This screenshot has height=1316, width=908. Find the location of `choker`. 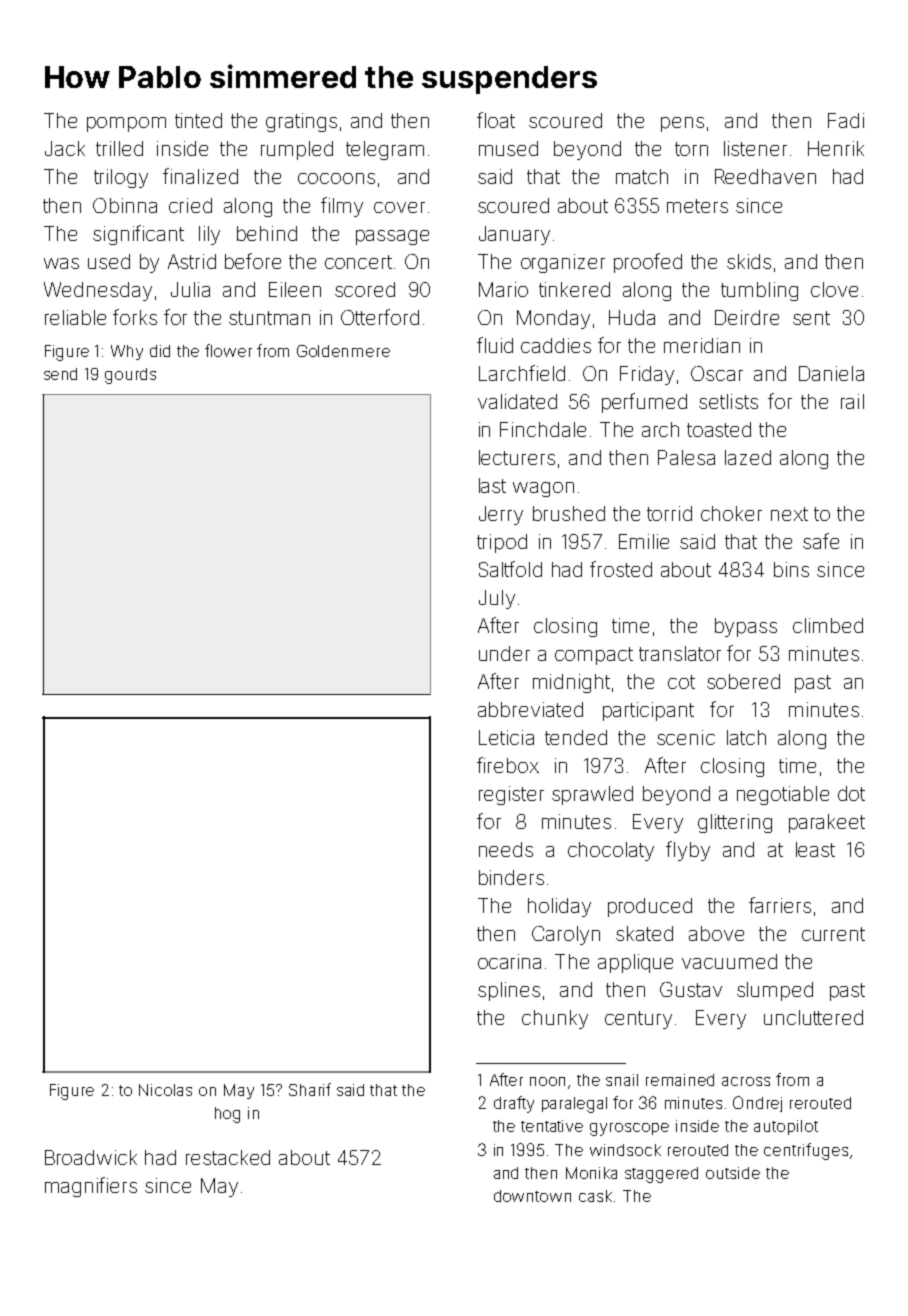

choker is located at coordinates (731, 513).
